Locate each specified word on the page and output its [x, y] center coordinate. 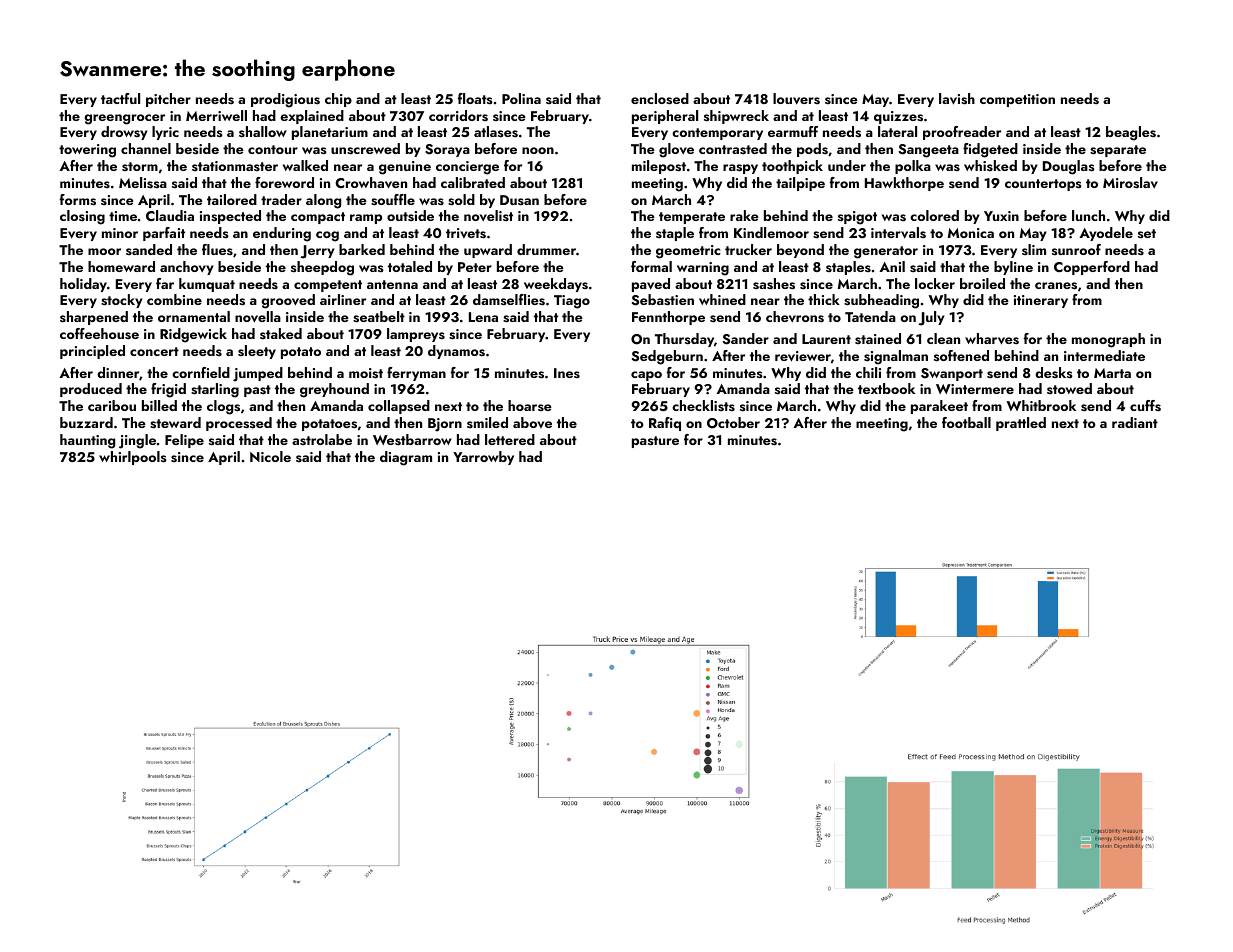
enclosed [660, 99]
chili [868, 372]
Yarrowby [483, 458]
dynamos [456, 352]
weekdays [556, 285]
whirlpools [133, 458]
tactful [120, 98]
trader [281, 199]
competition [1017, 100]
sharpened [94, 318]
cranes [1056, 286]
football [966, 422]
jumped [258, 374]
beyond [800, 251]
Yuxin [1001, 216]
